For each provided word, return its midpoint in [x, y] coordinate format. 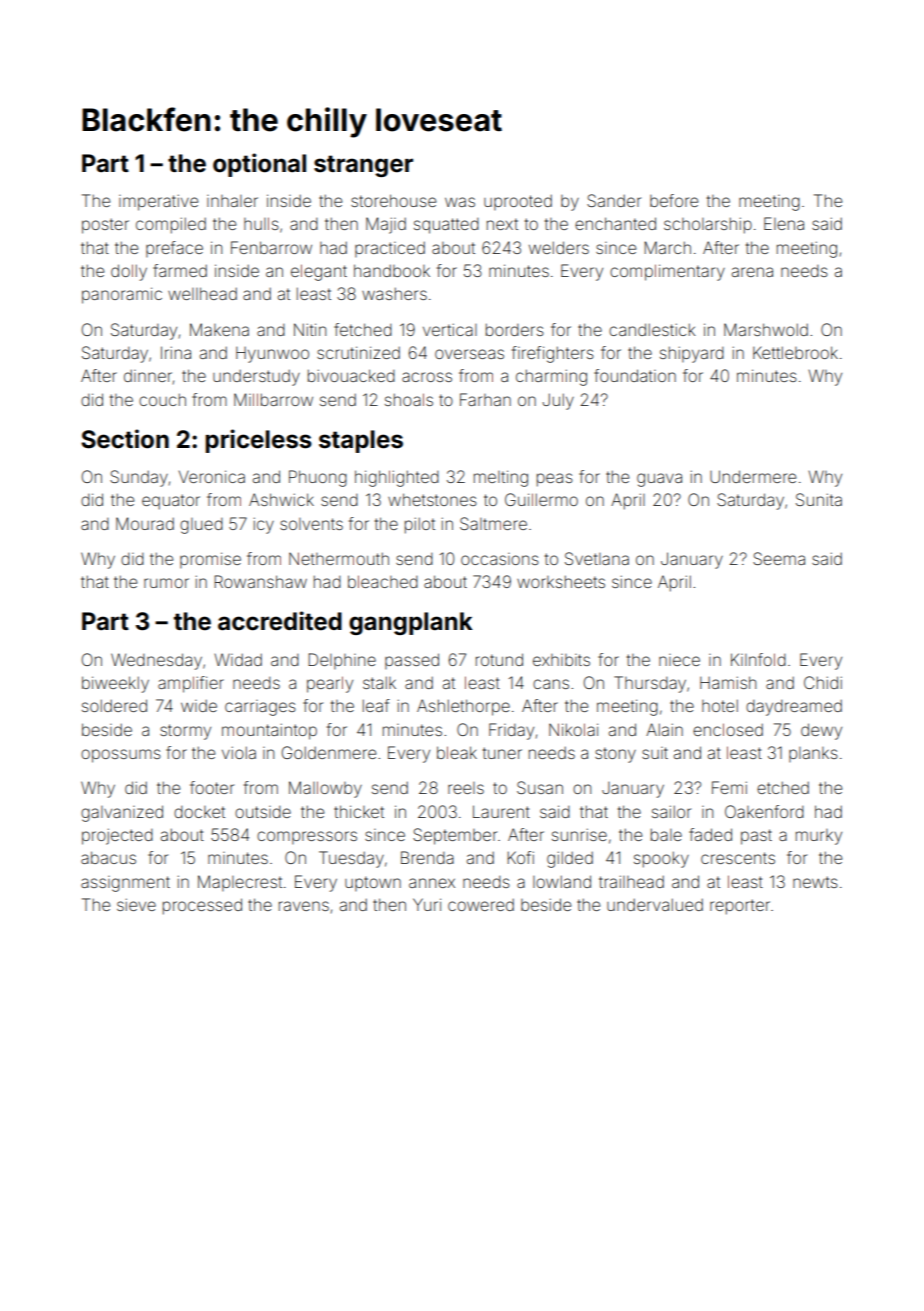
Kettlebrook [795, 352]
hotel [720, 705]
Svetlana [597, 558]
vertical [450, 329]
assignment [125, 884]
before [674, 200]
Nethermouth [339, 558]
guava [659, 480]
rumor [166, 583]
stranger [363, 166]
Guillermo [541, 499]
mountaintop [269, 731]
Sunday [139, 478]
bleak [457, 752]
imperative [158, 202]
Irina [176, 352]
